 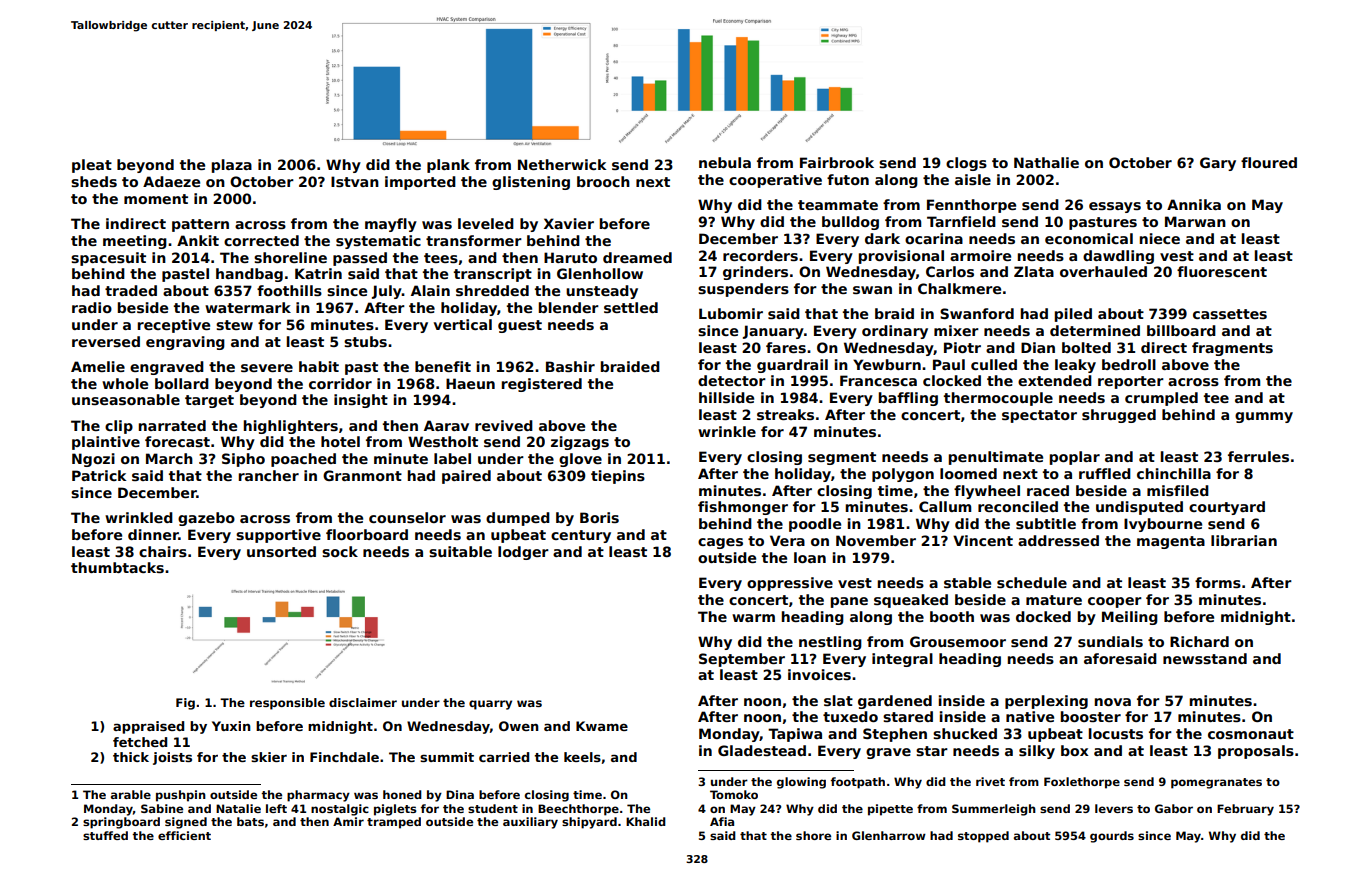 What do you see at coordinates (117, 567) in the image?
I see `thumbtacks` at bounding box center [117, 567].
